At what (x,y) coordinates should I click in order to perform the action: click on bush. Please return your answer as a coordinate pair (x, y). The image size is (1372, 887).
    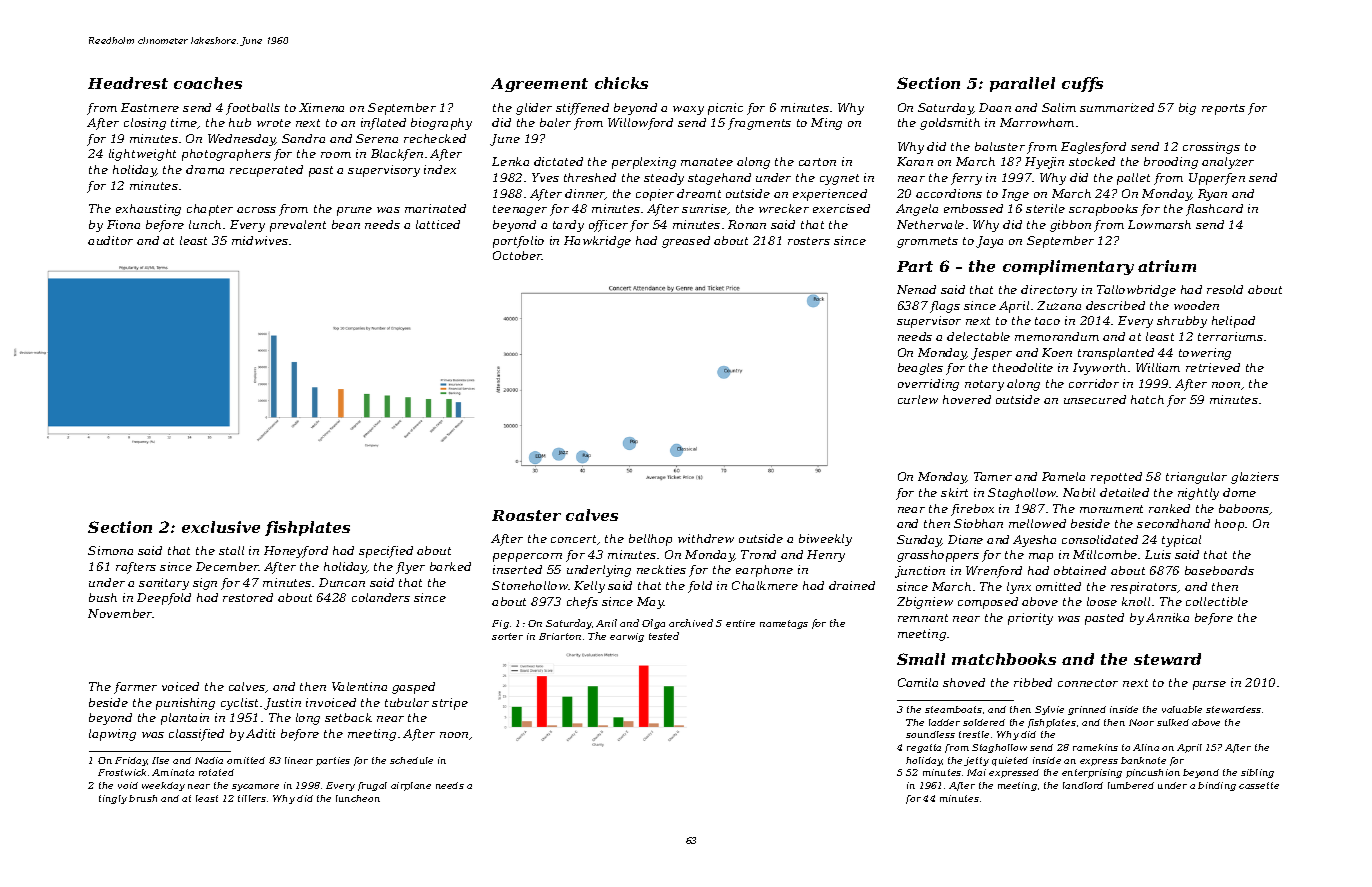
    Looking at the image, I should click on (103, 597).
